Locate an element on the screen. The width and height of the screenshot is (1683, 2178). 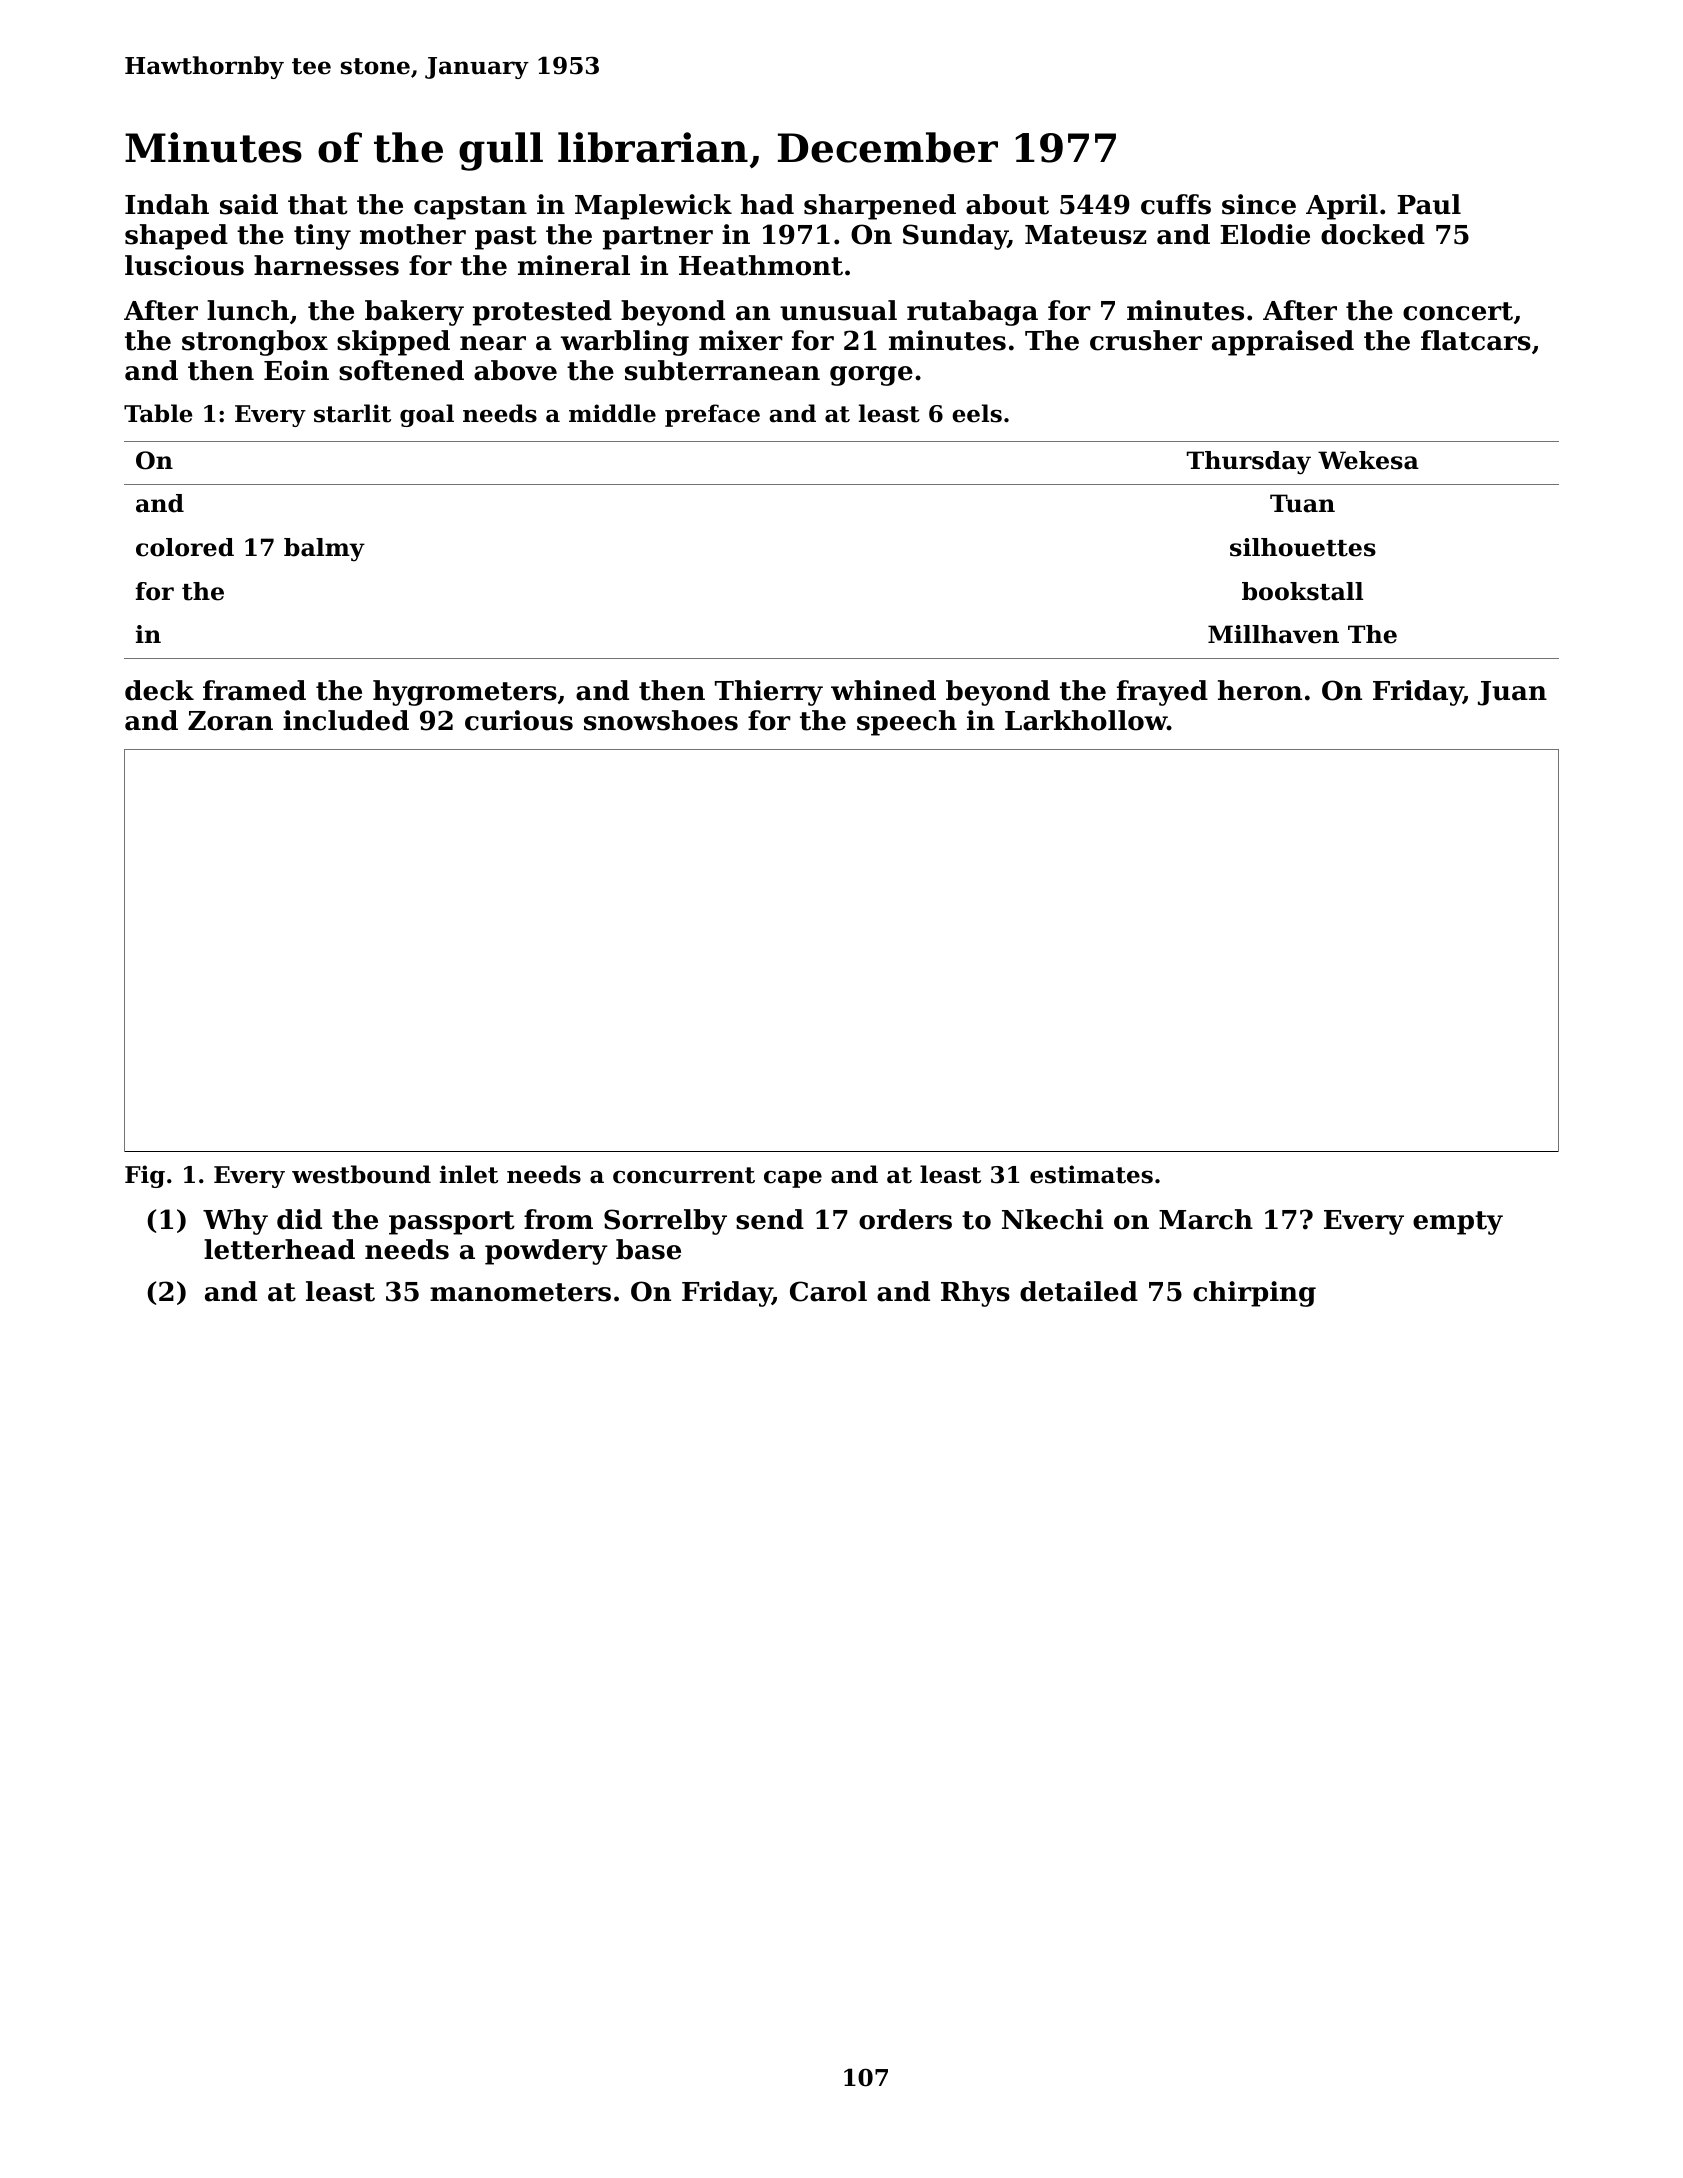
inlet is located at coordinates (469, 1174).
